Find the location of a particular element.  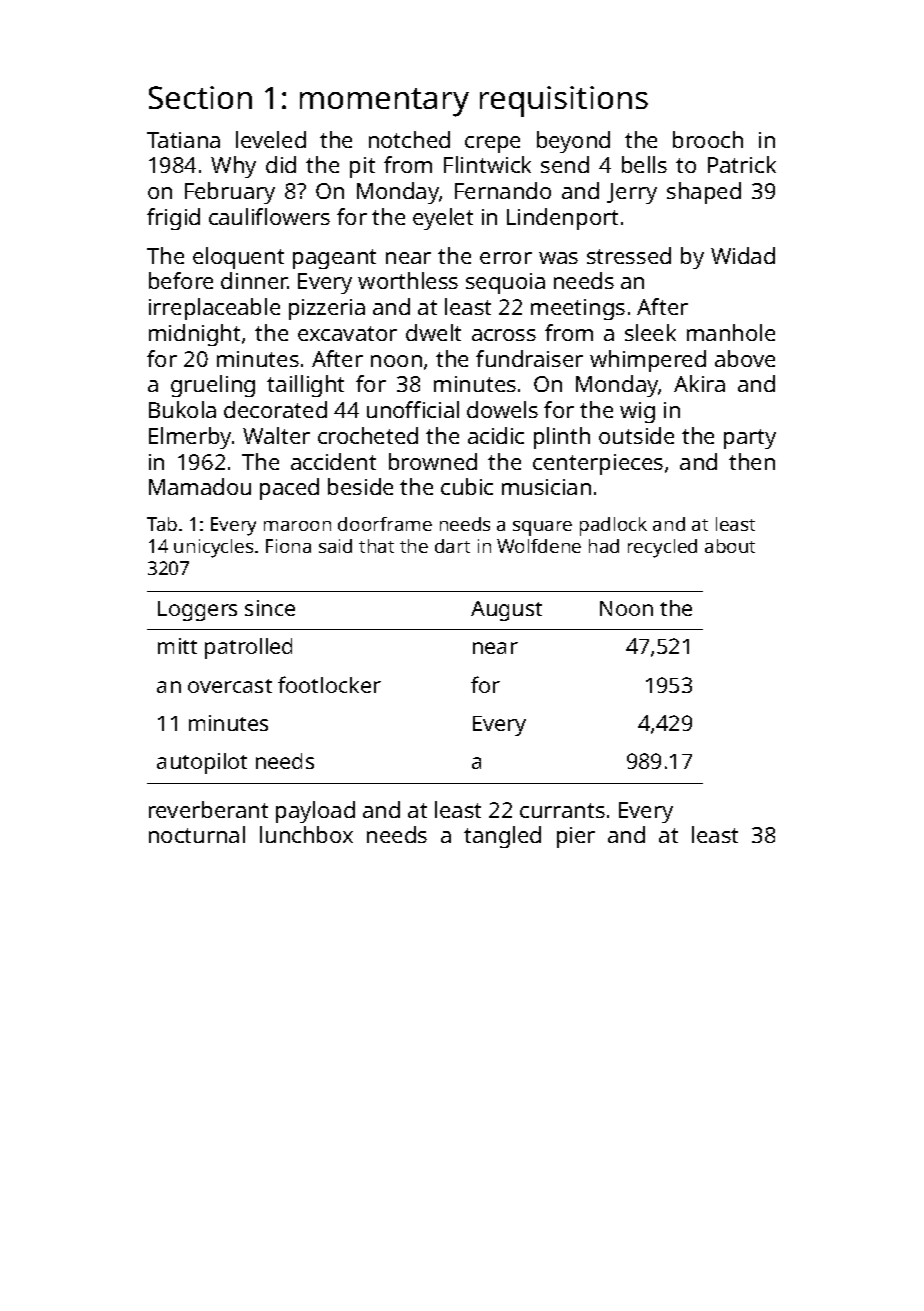

beside is located at coordinates (360, 486).
